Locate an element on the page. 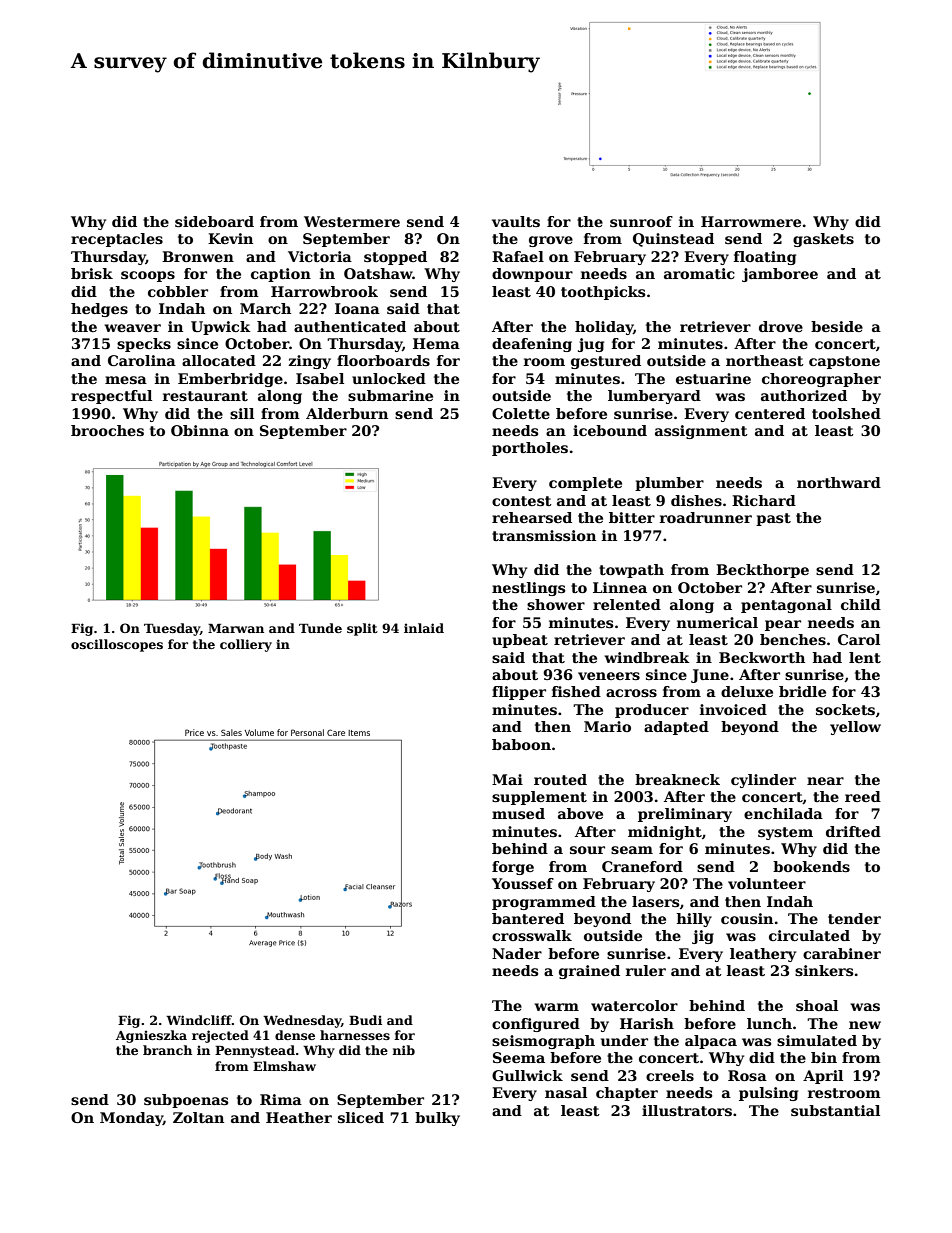 The image size is (952, 1233). windbreak is located at coordinates (647, 657).
